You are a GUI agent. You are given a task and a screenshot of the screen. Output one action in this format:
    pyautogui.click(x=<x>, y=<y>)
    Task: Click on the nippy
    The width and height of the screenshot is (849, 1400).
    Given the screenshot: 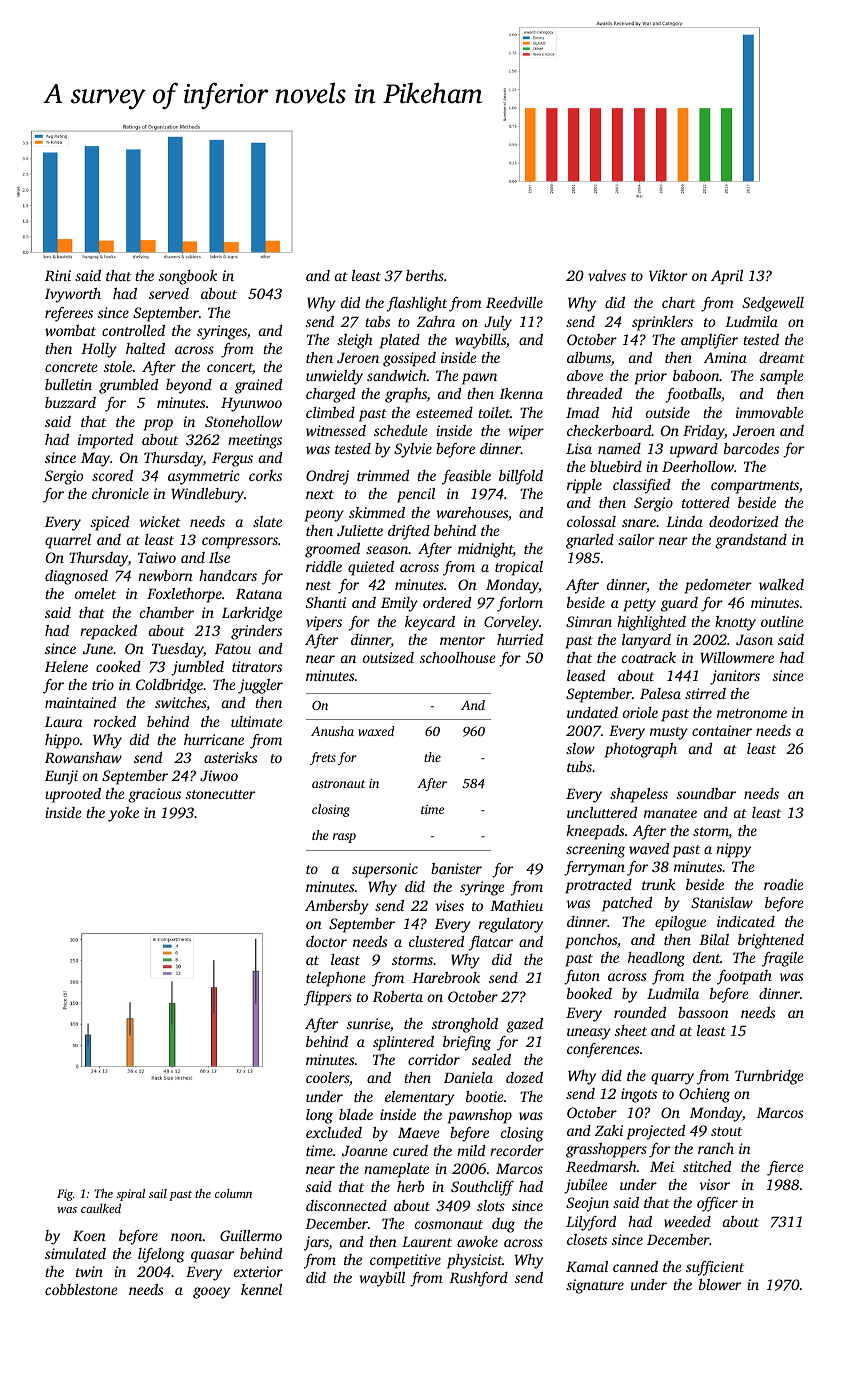 What is the action you would take?
    pyautogui.click(x=733, y=850)
